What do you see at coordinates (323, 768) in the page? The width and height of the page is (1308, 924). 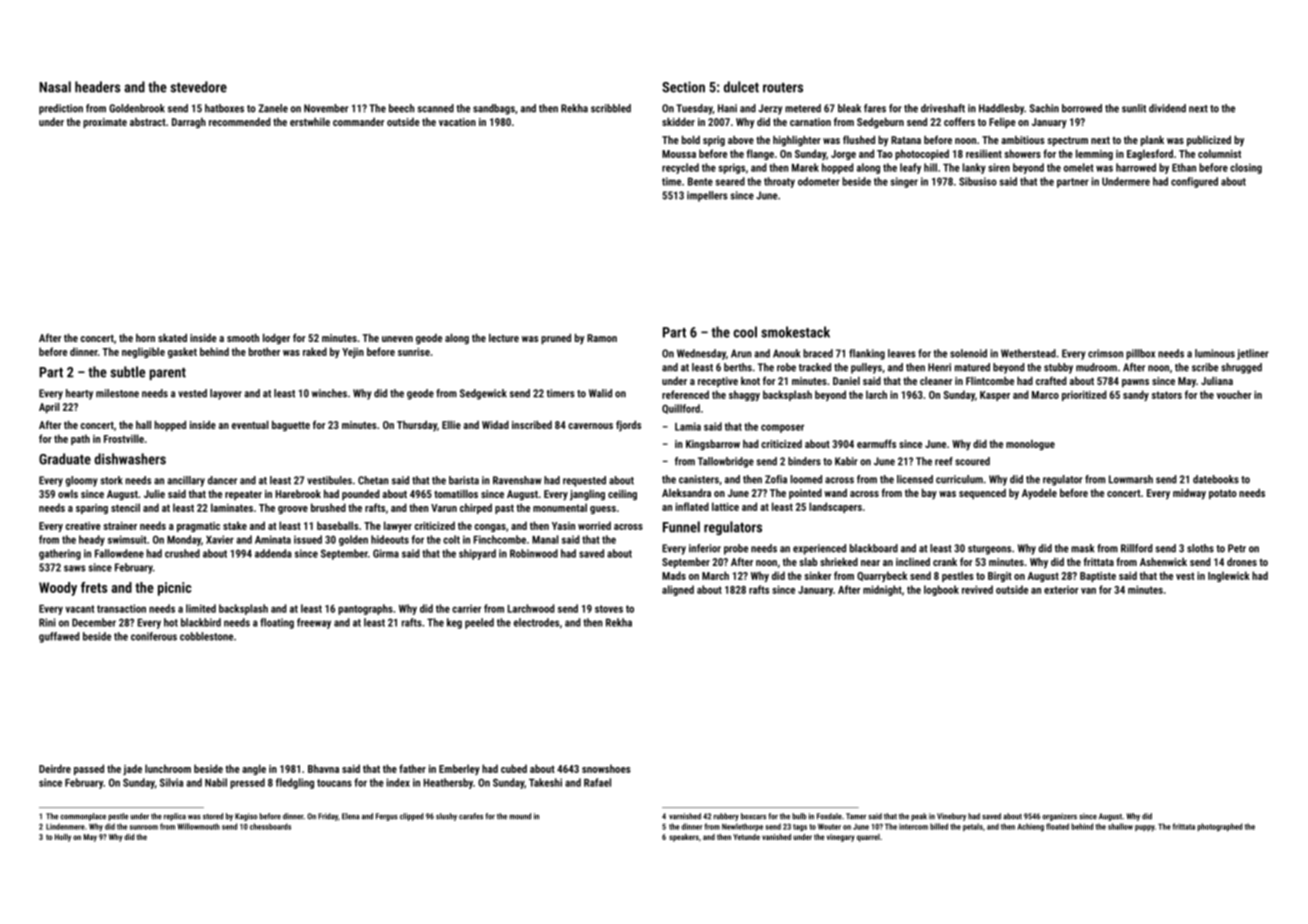 I see `Bhavna` at bounding box center [323, 768].
